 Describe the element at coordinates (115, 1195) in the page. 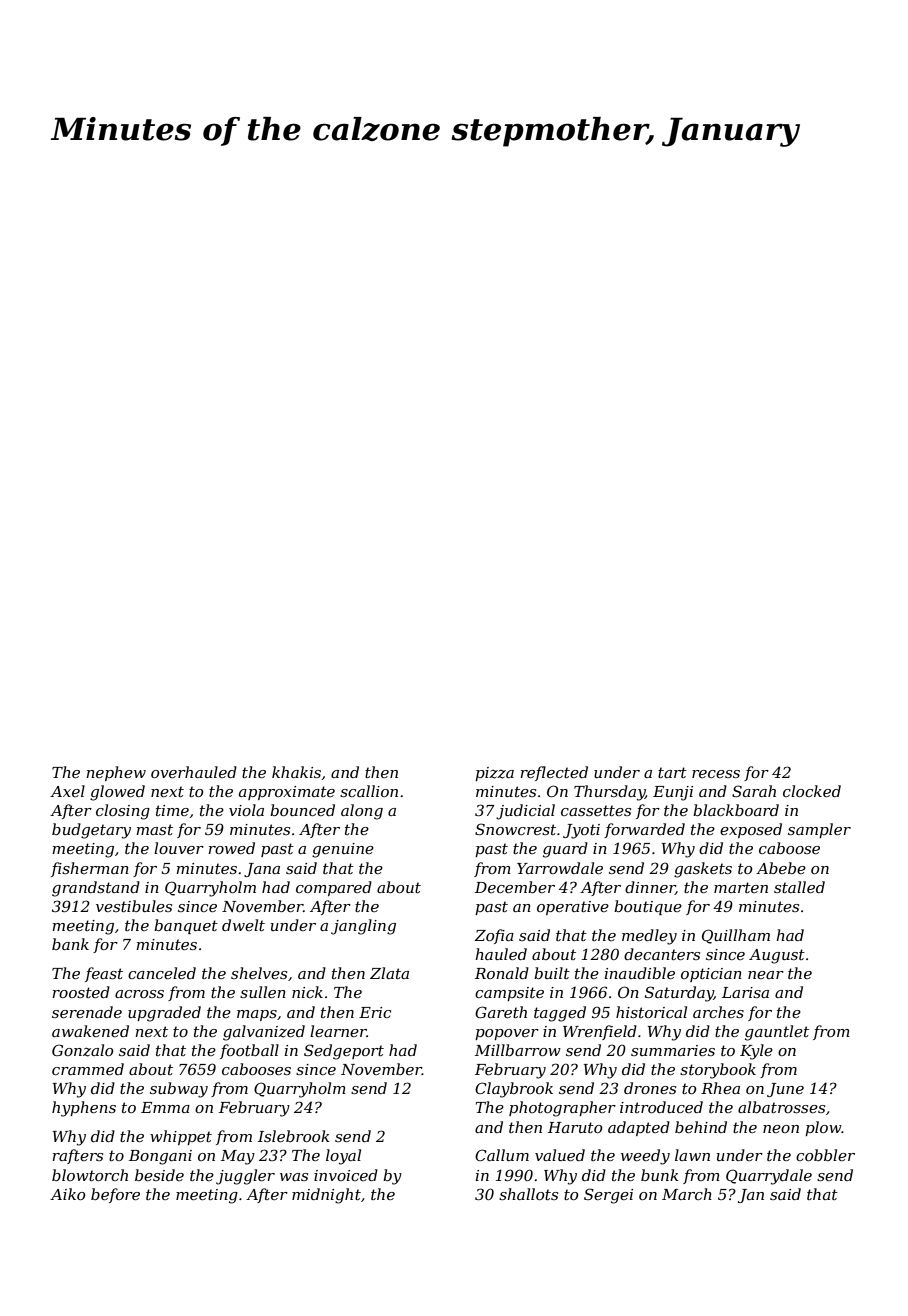

I see `before` at that location.
